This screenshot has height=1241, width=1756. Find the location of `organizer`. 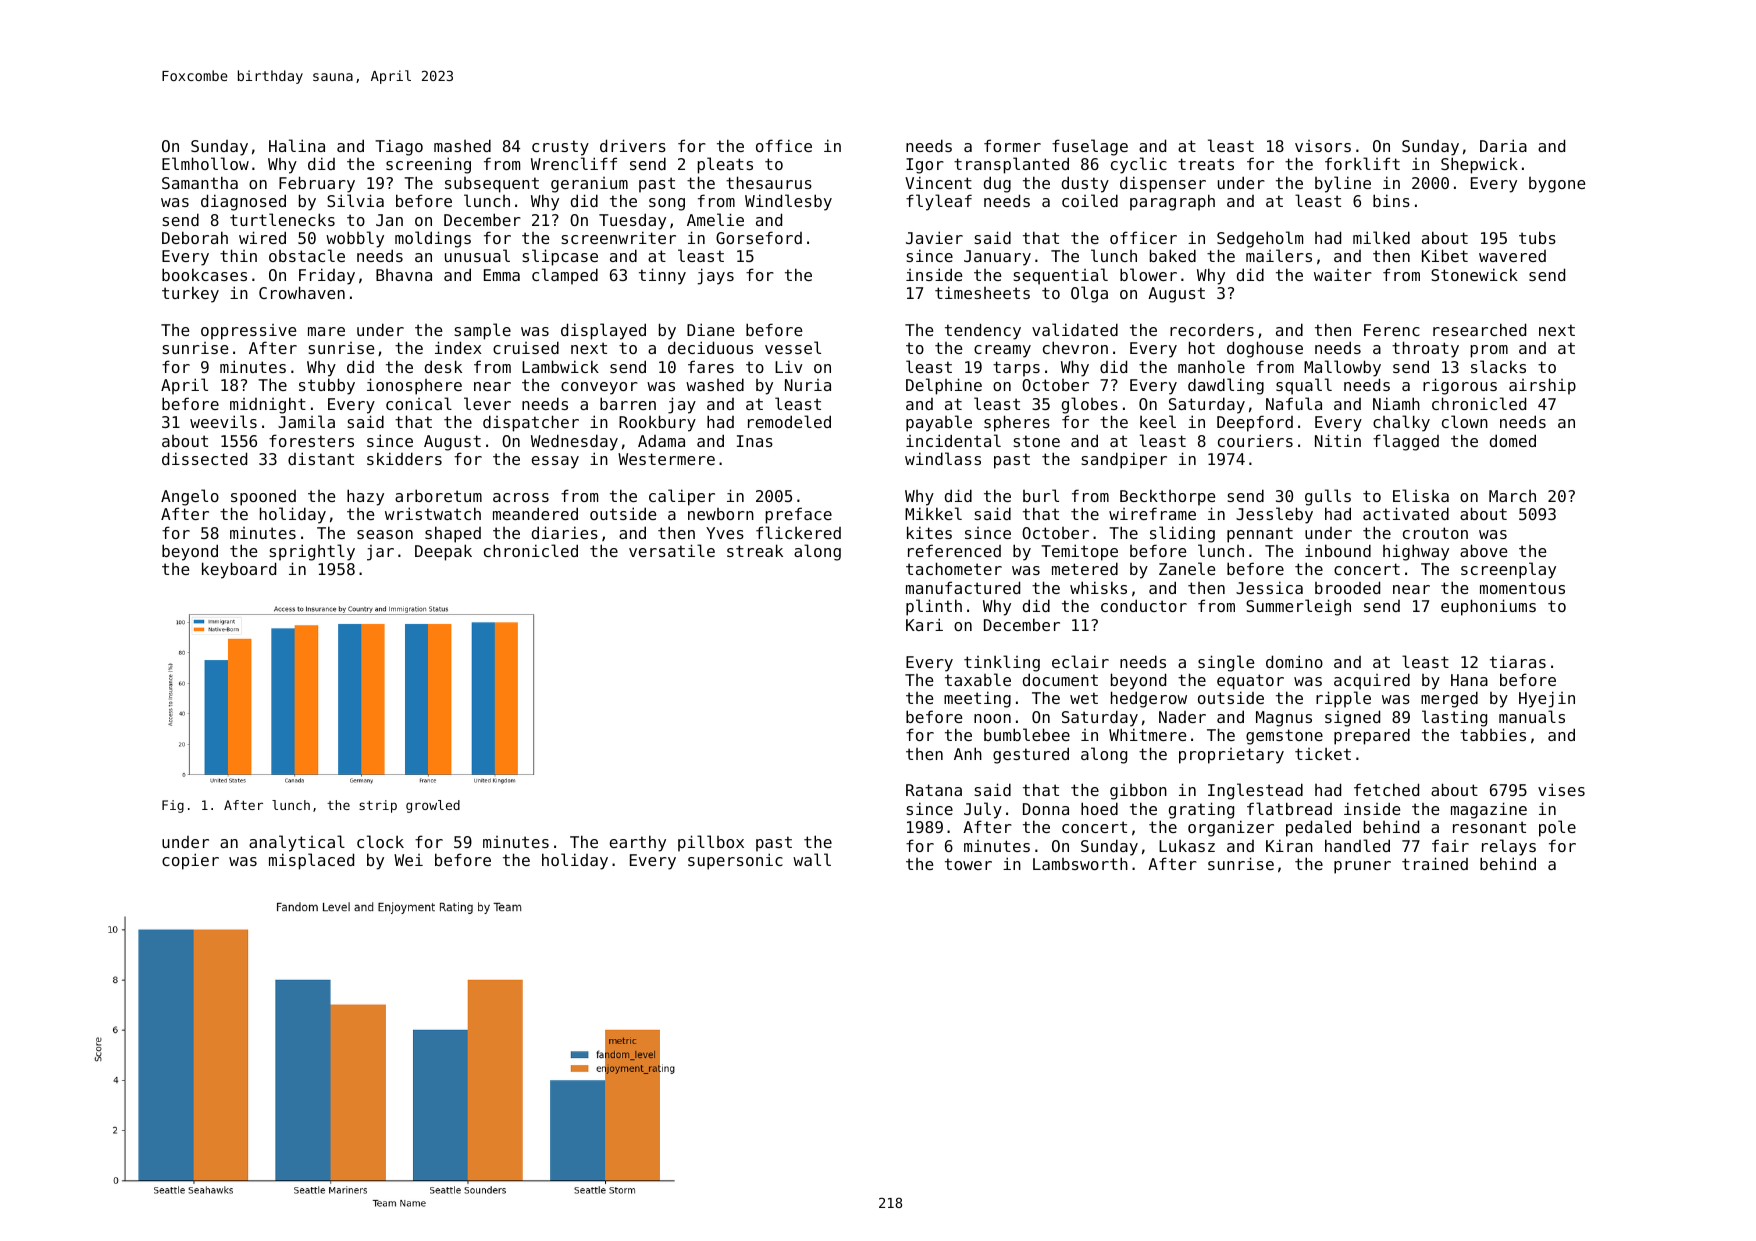

organizer is located at coordinates (1231, 828).
